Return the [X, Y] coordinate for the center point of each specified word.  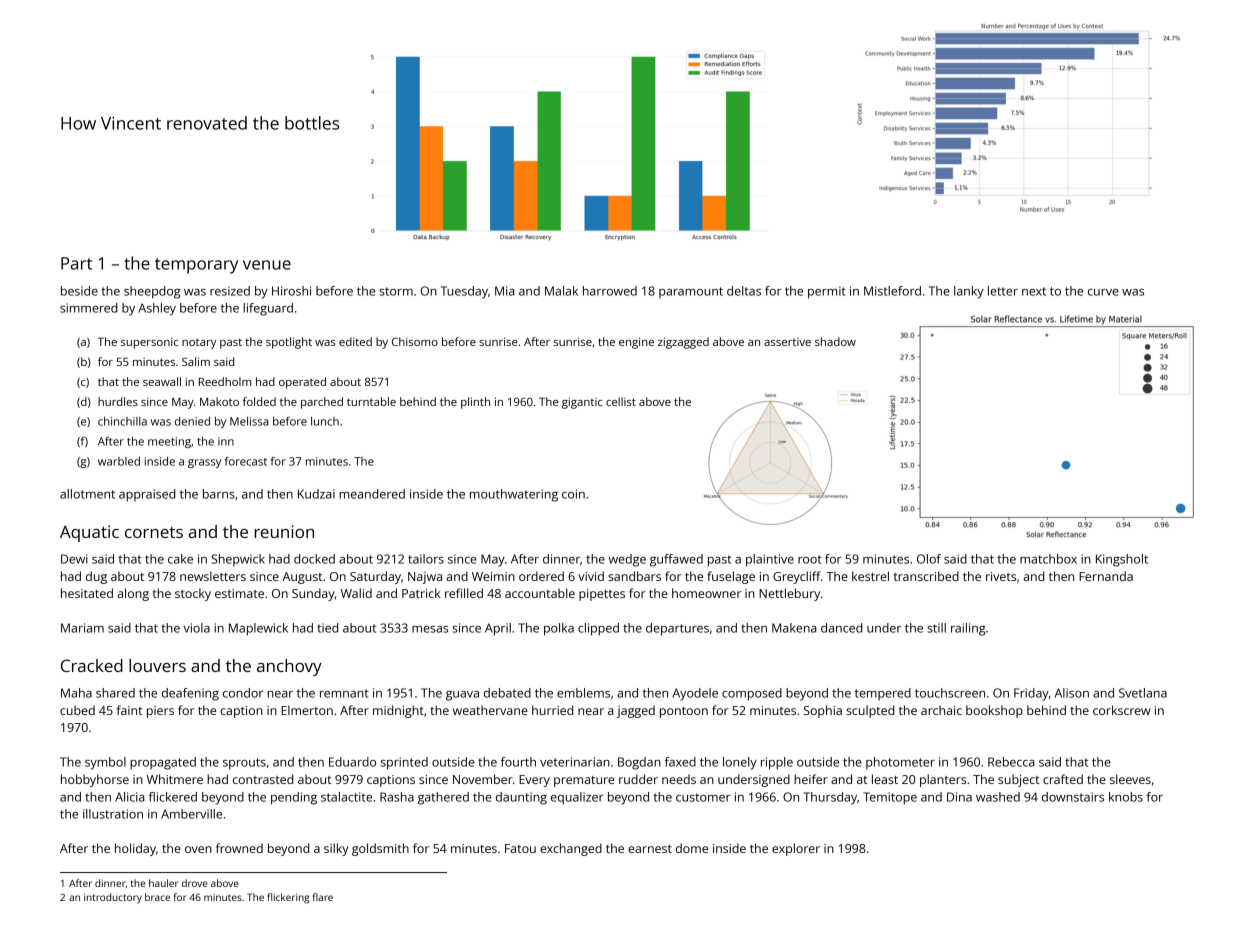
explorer [796, 849]
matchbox [1048, 559]
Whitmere [175, 779]
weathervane [490, 710]
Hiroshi [291, 291]
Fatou [520, 848]
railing [968, 629]
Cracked [92, 665]
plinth [475, 403]
